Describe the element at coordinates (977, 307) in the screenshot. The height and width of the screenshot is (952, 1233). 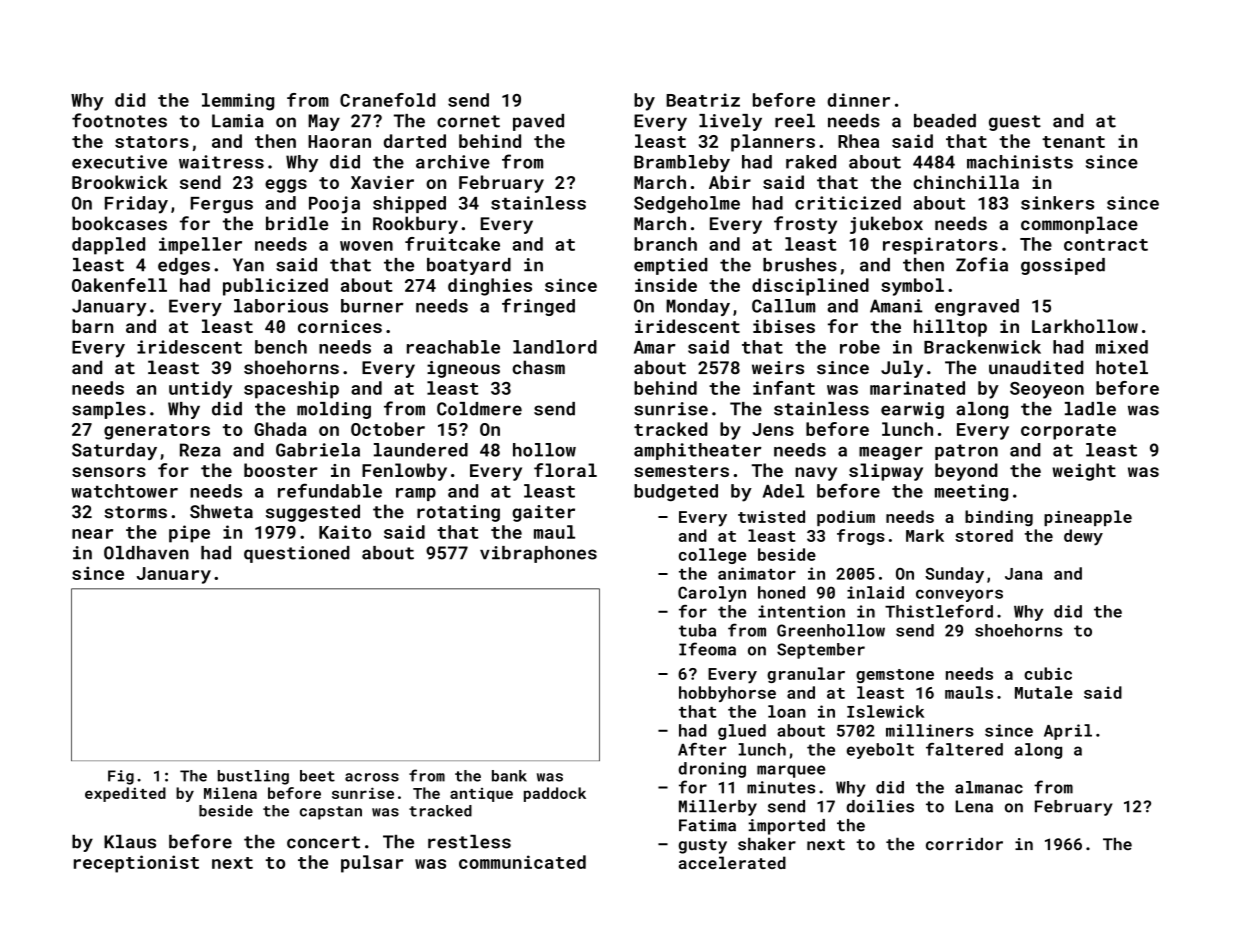
I see `engraved` at that location.
